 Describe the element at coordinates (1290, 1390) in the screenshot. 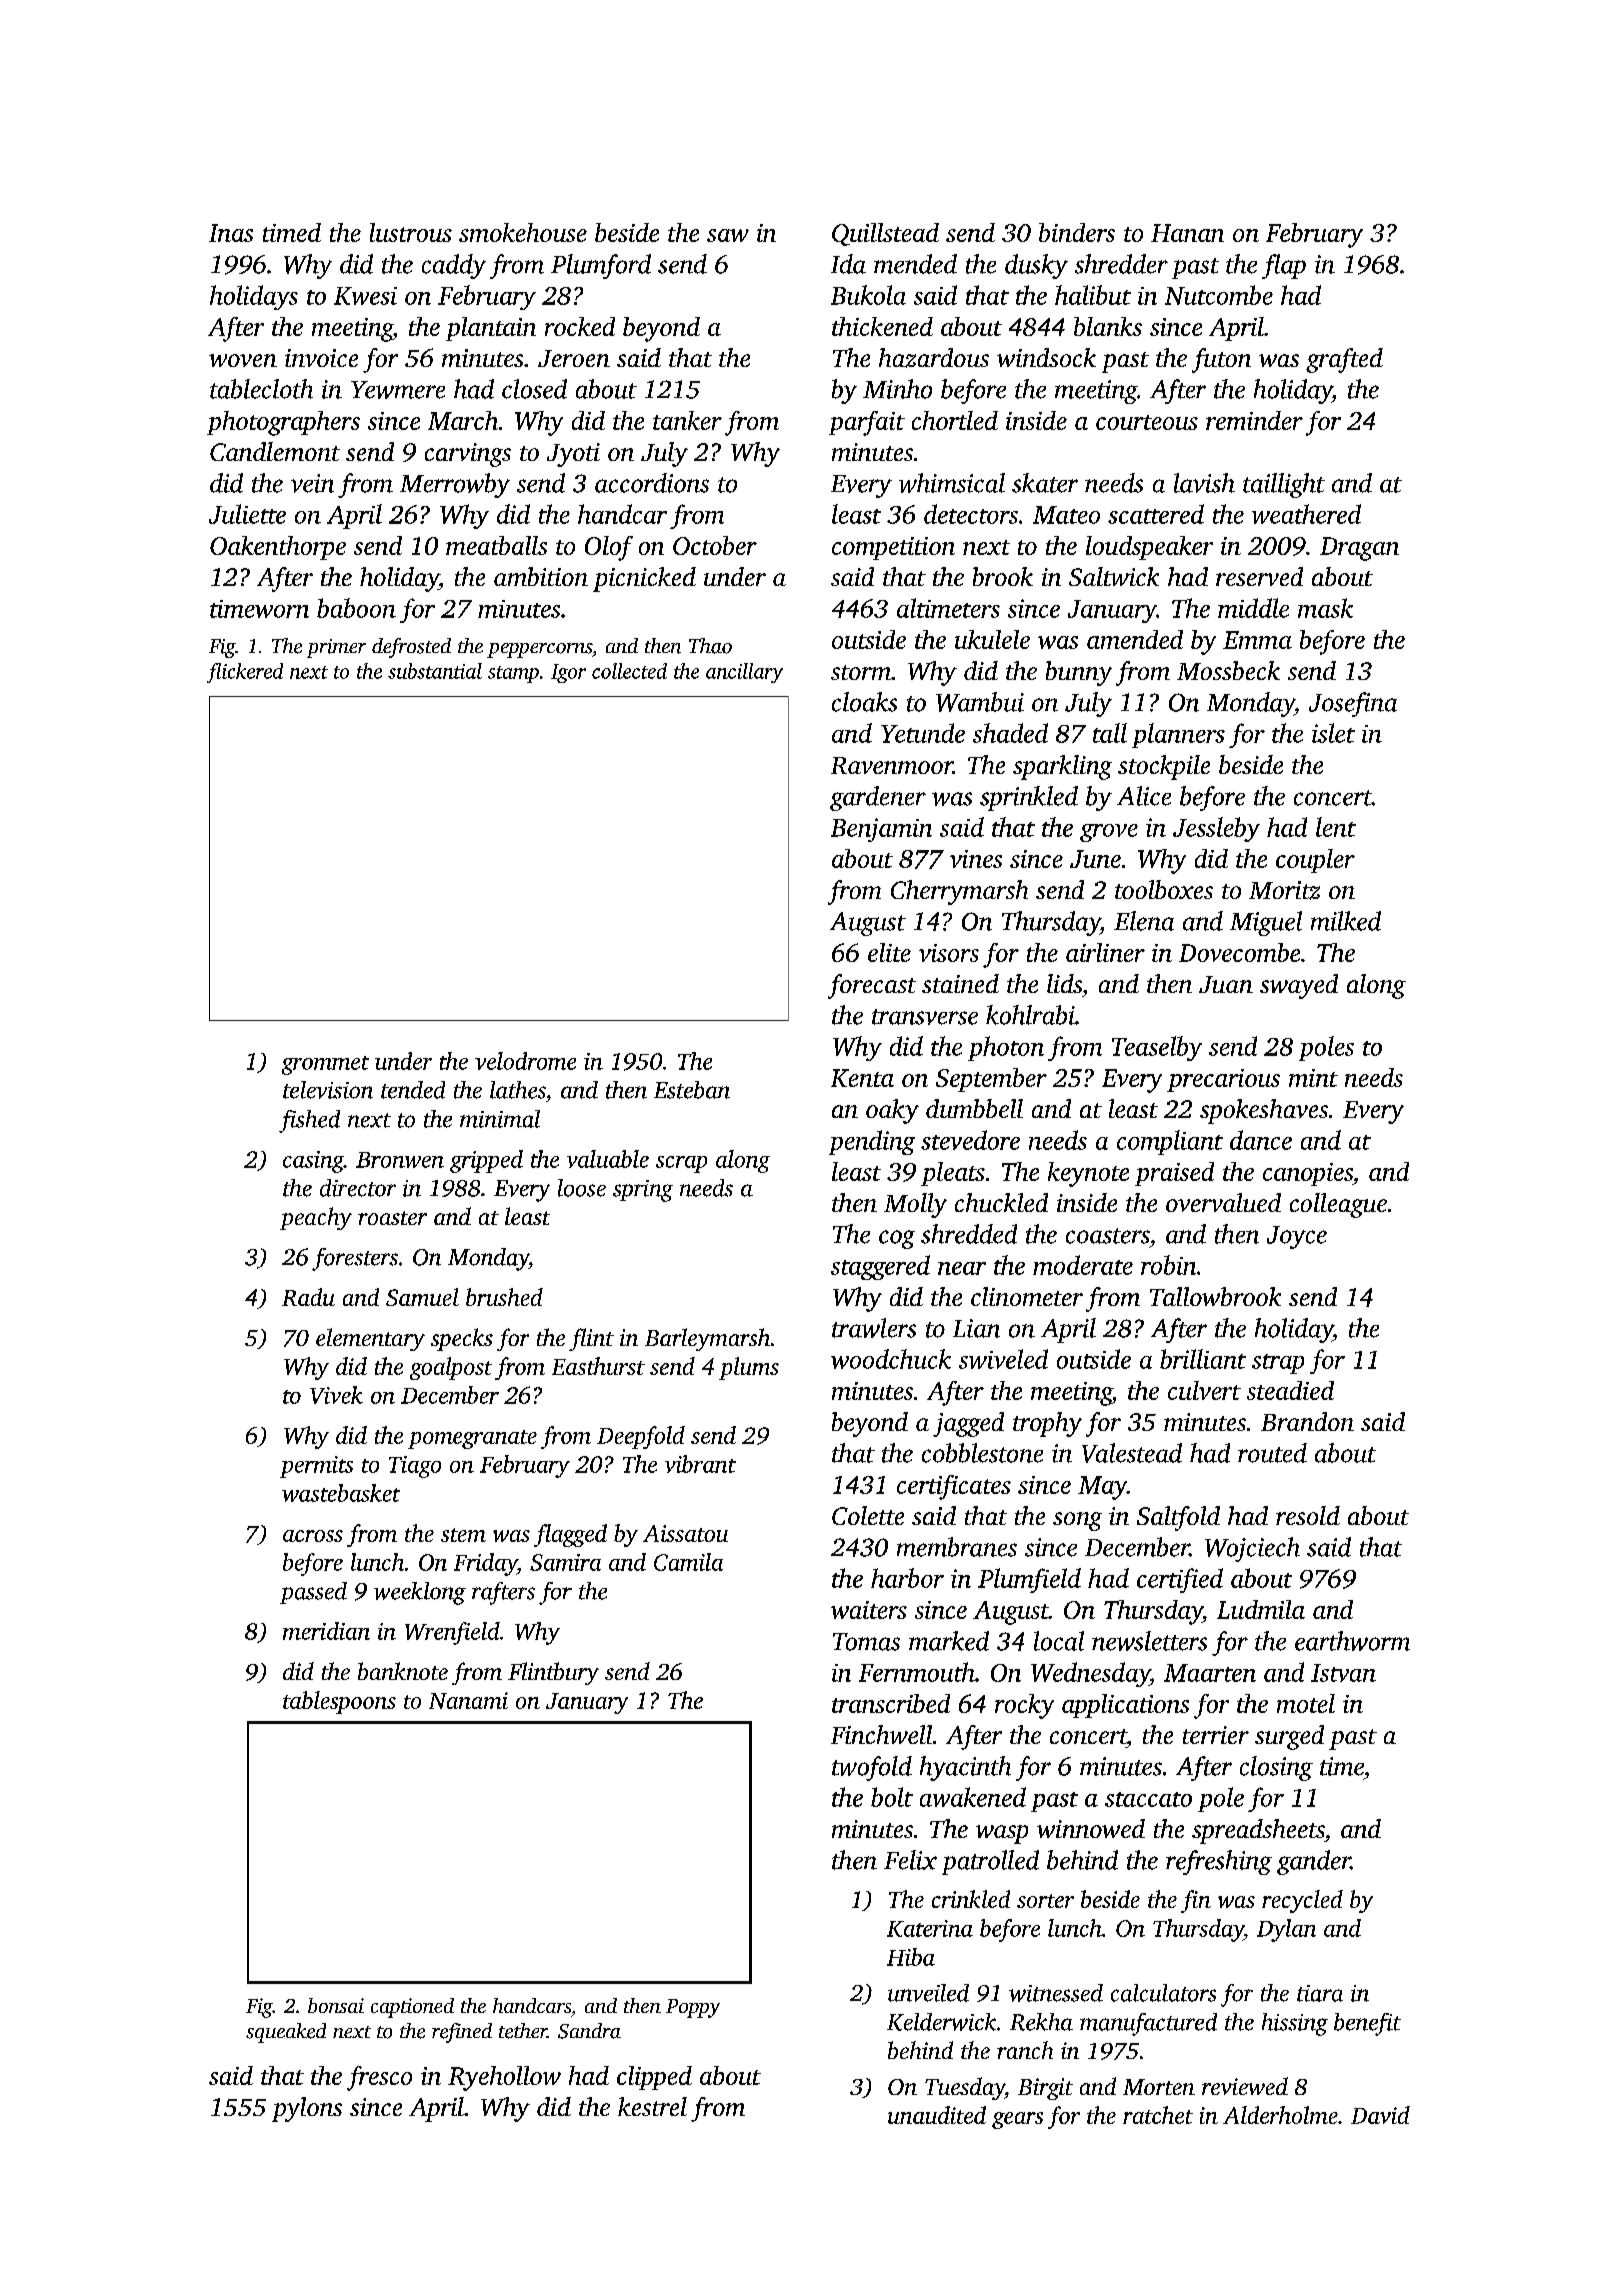

I see `steadied` at that location.
